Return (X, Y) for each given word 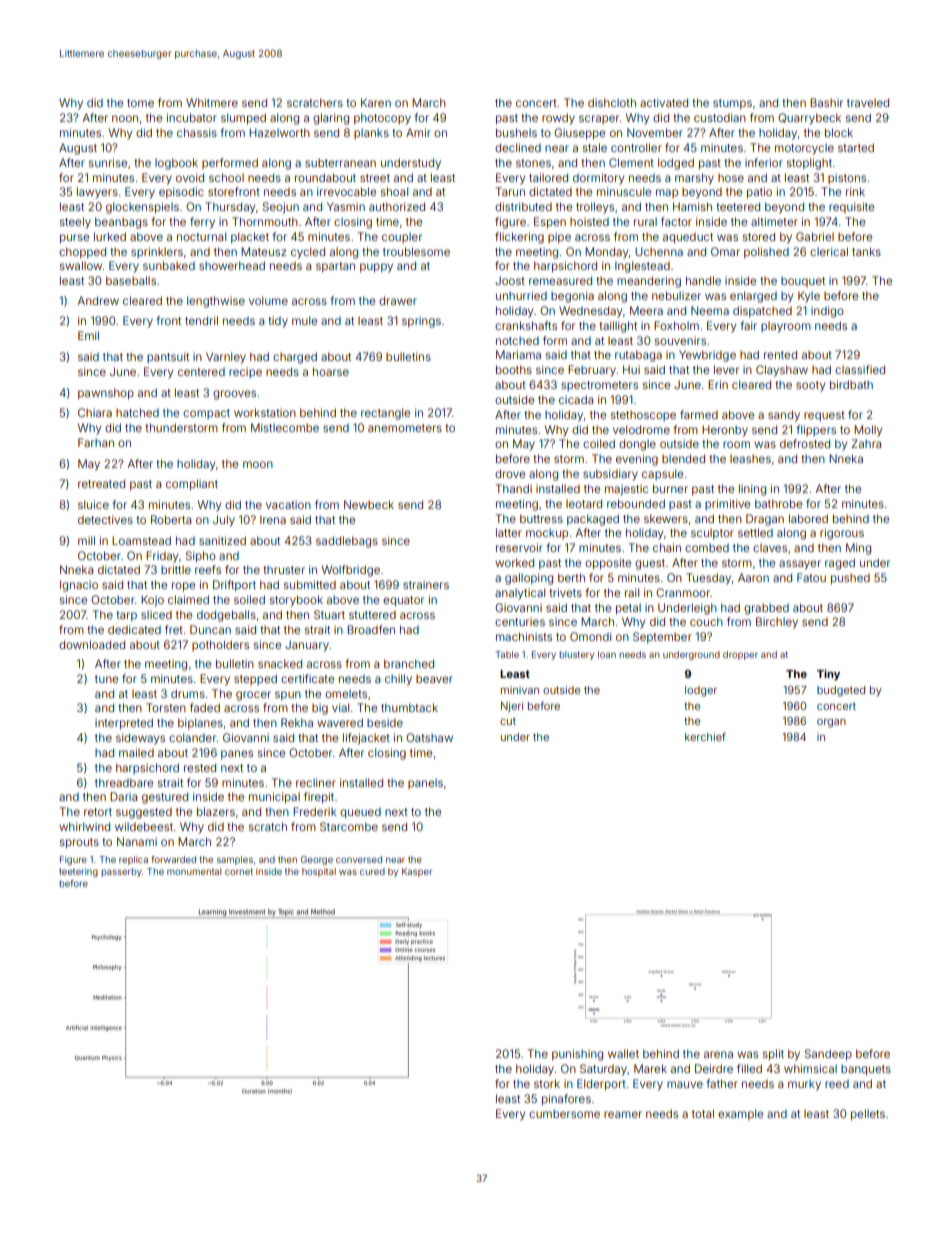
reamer (623, 1114)
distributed (523, 206)
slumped (243, 119)
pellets (868, 1115)
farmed (699, 414)
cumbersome (564, 1114)
